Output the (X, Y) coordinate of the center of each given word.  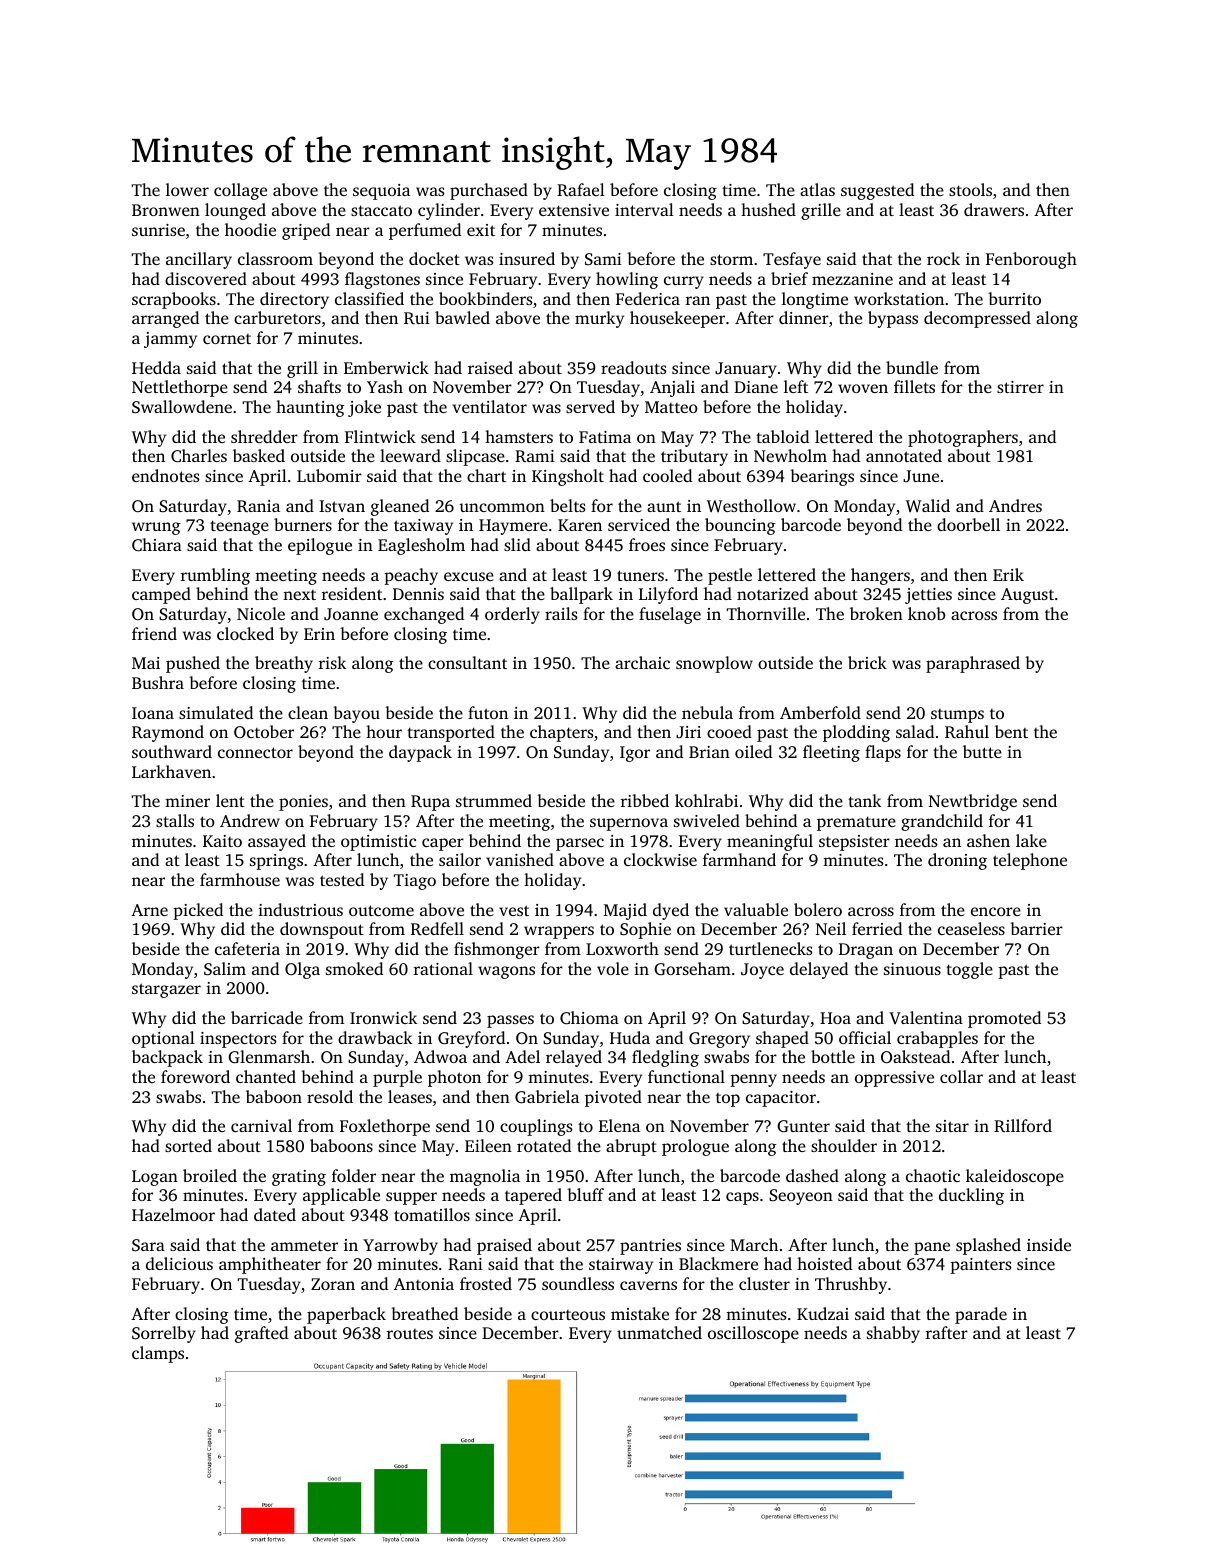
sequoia (381, 192)
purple (397, 1078)
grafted (261, 1334)
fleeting (831, 753)
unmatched (659, 1332)
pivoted (613, 1098)
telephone (1030, 861)
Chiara (157, 545)
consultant (467, 662)
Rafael (581, 189)
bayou (356, 714)
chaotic (933, 1175)
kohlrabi (706, 800)
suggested (877, 191)
